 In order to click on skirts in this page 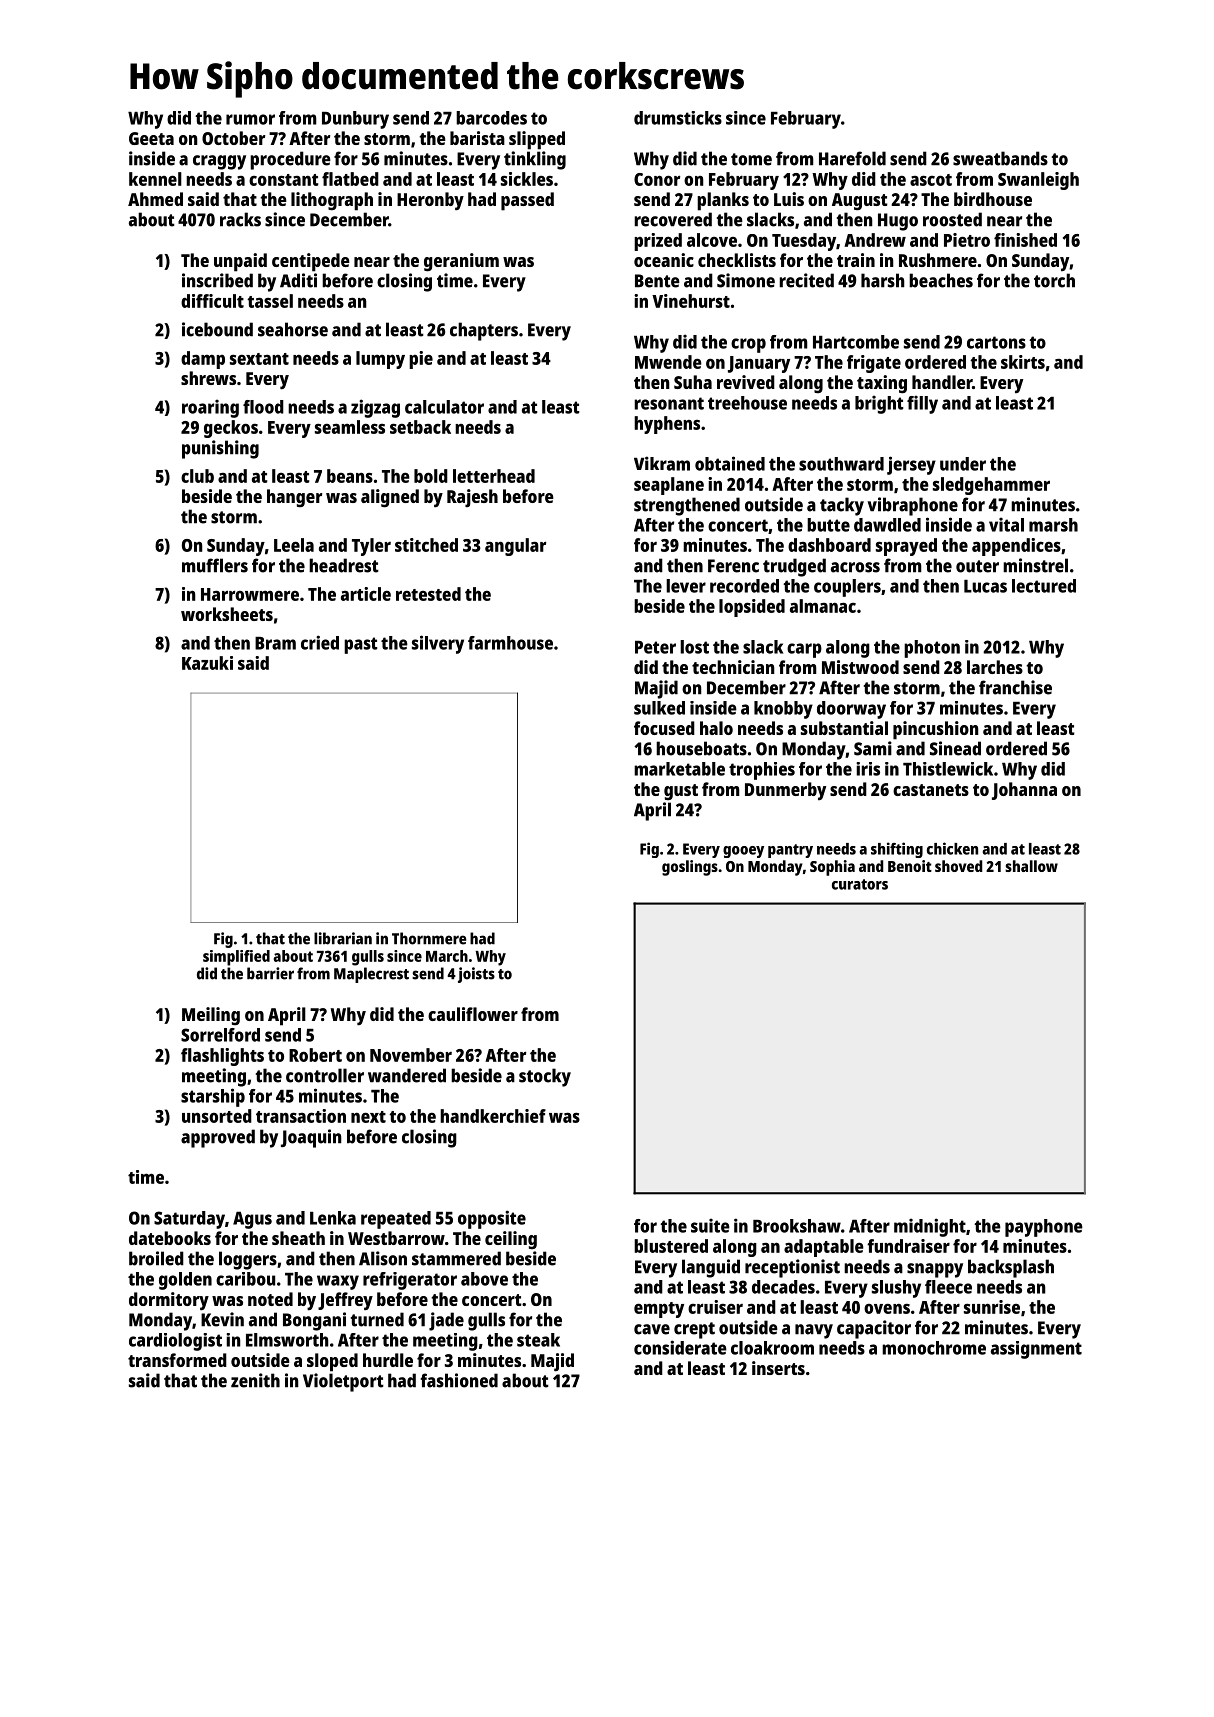, I will do `click(1023, 362)`.
